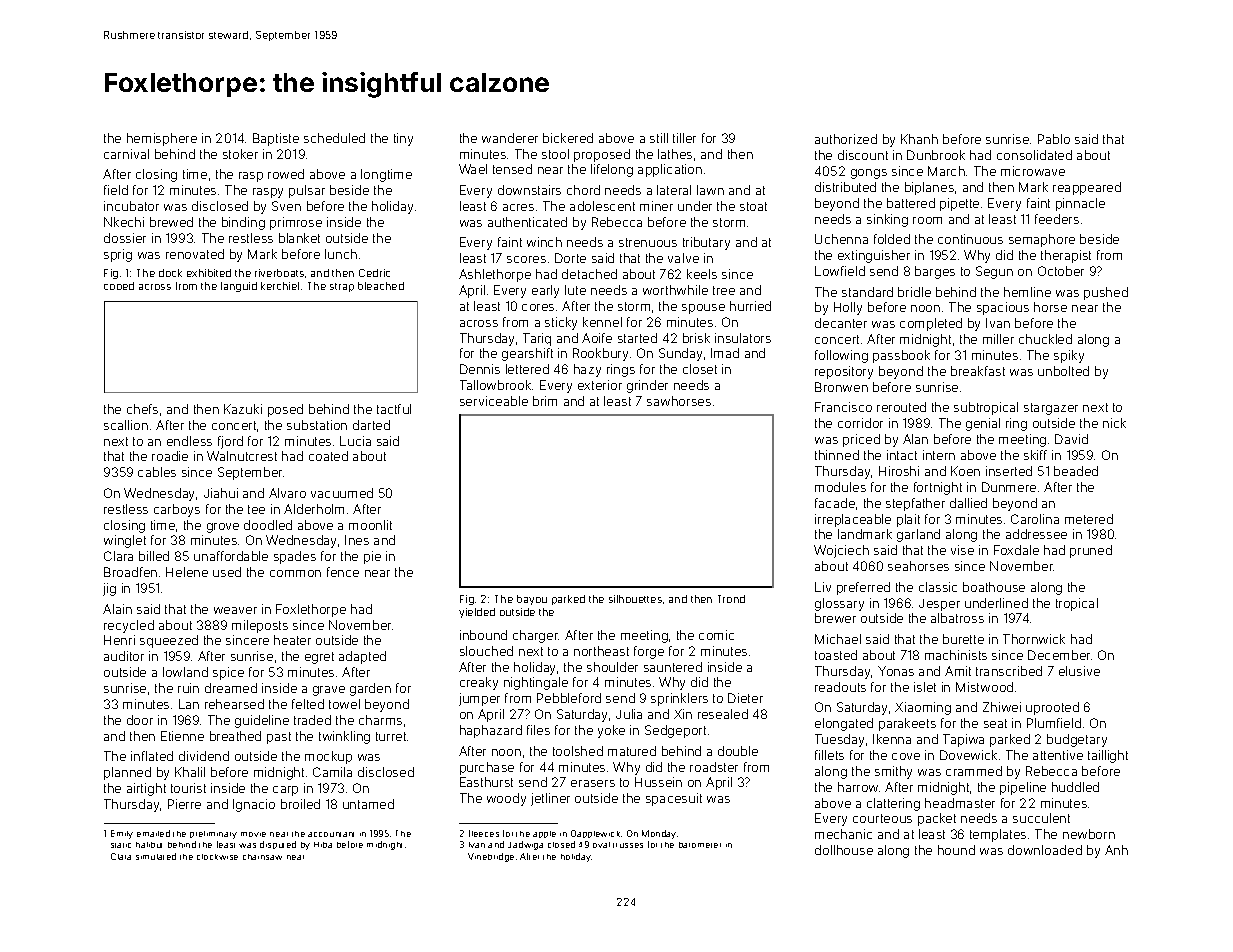  What do you see at coordinates (357, 540) in the screenshot?
I see `Ines` at bounding box center [357, 540].
